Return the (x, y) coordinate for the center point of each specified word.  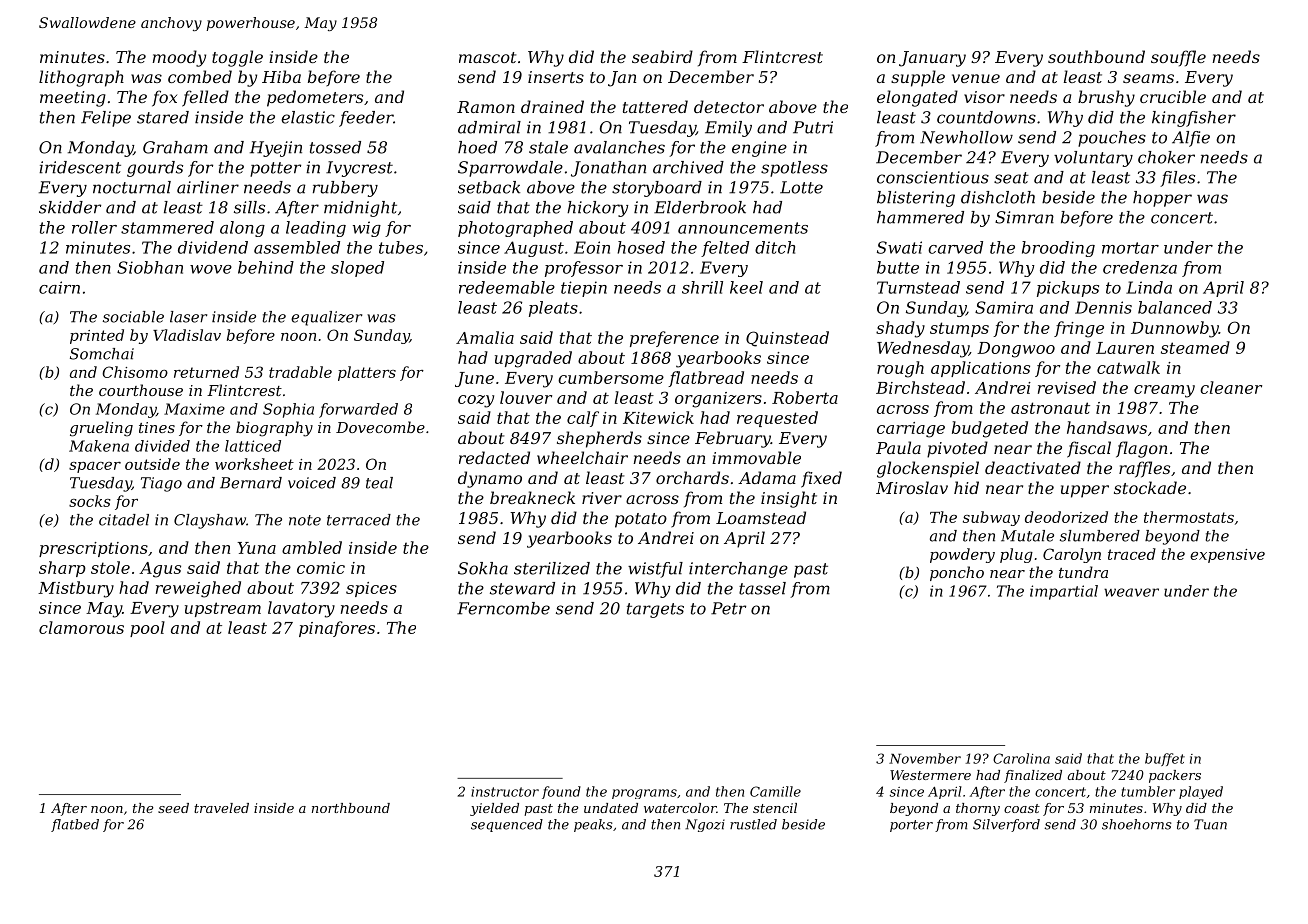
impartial (1064, 592)
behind (266, 267)
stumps (959, 329)
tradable (300, 372)
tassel (762, 588)
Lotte (801, 187)
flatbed (75, 825)
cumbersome (611, 377)
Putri (813, 127)
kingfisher (1194, 119)
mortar (1130, 248)
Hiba (281, 76)
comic (321, 568)
